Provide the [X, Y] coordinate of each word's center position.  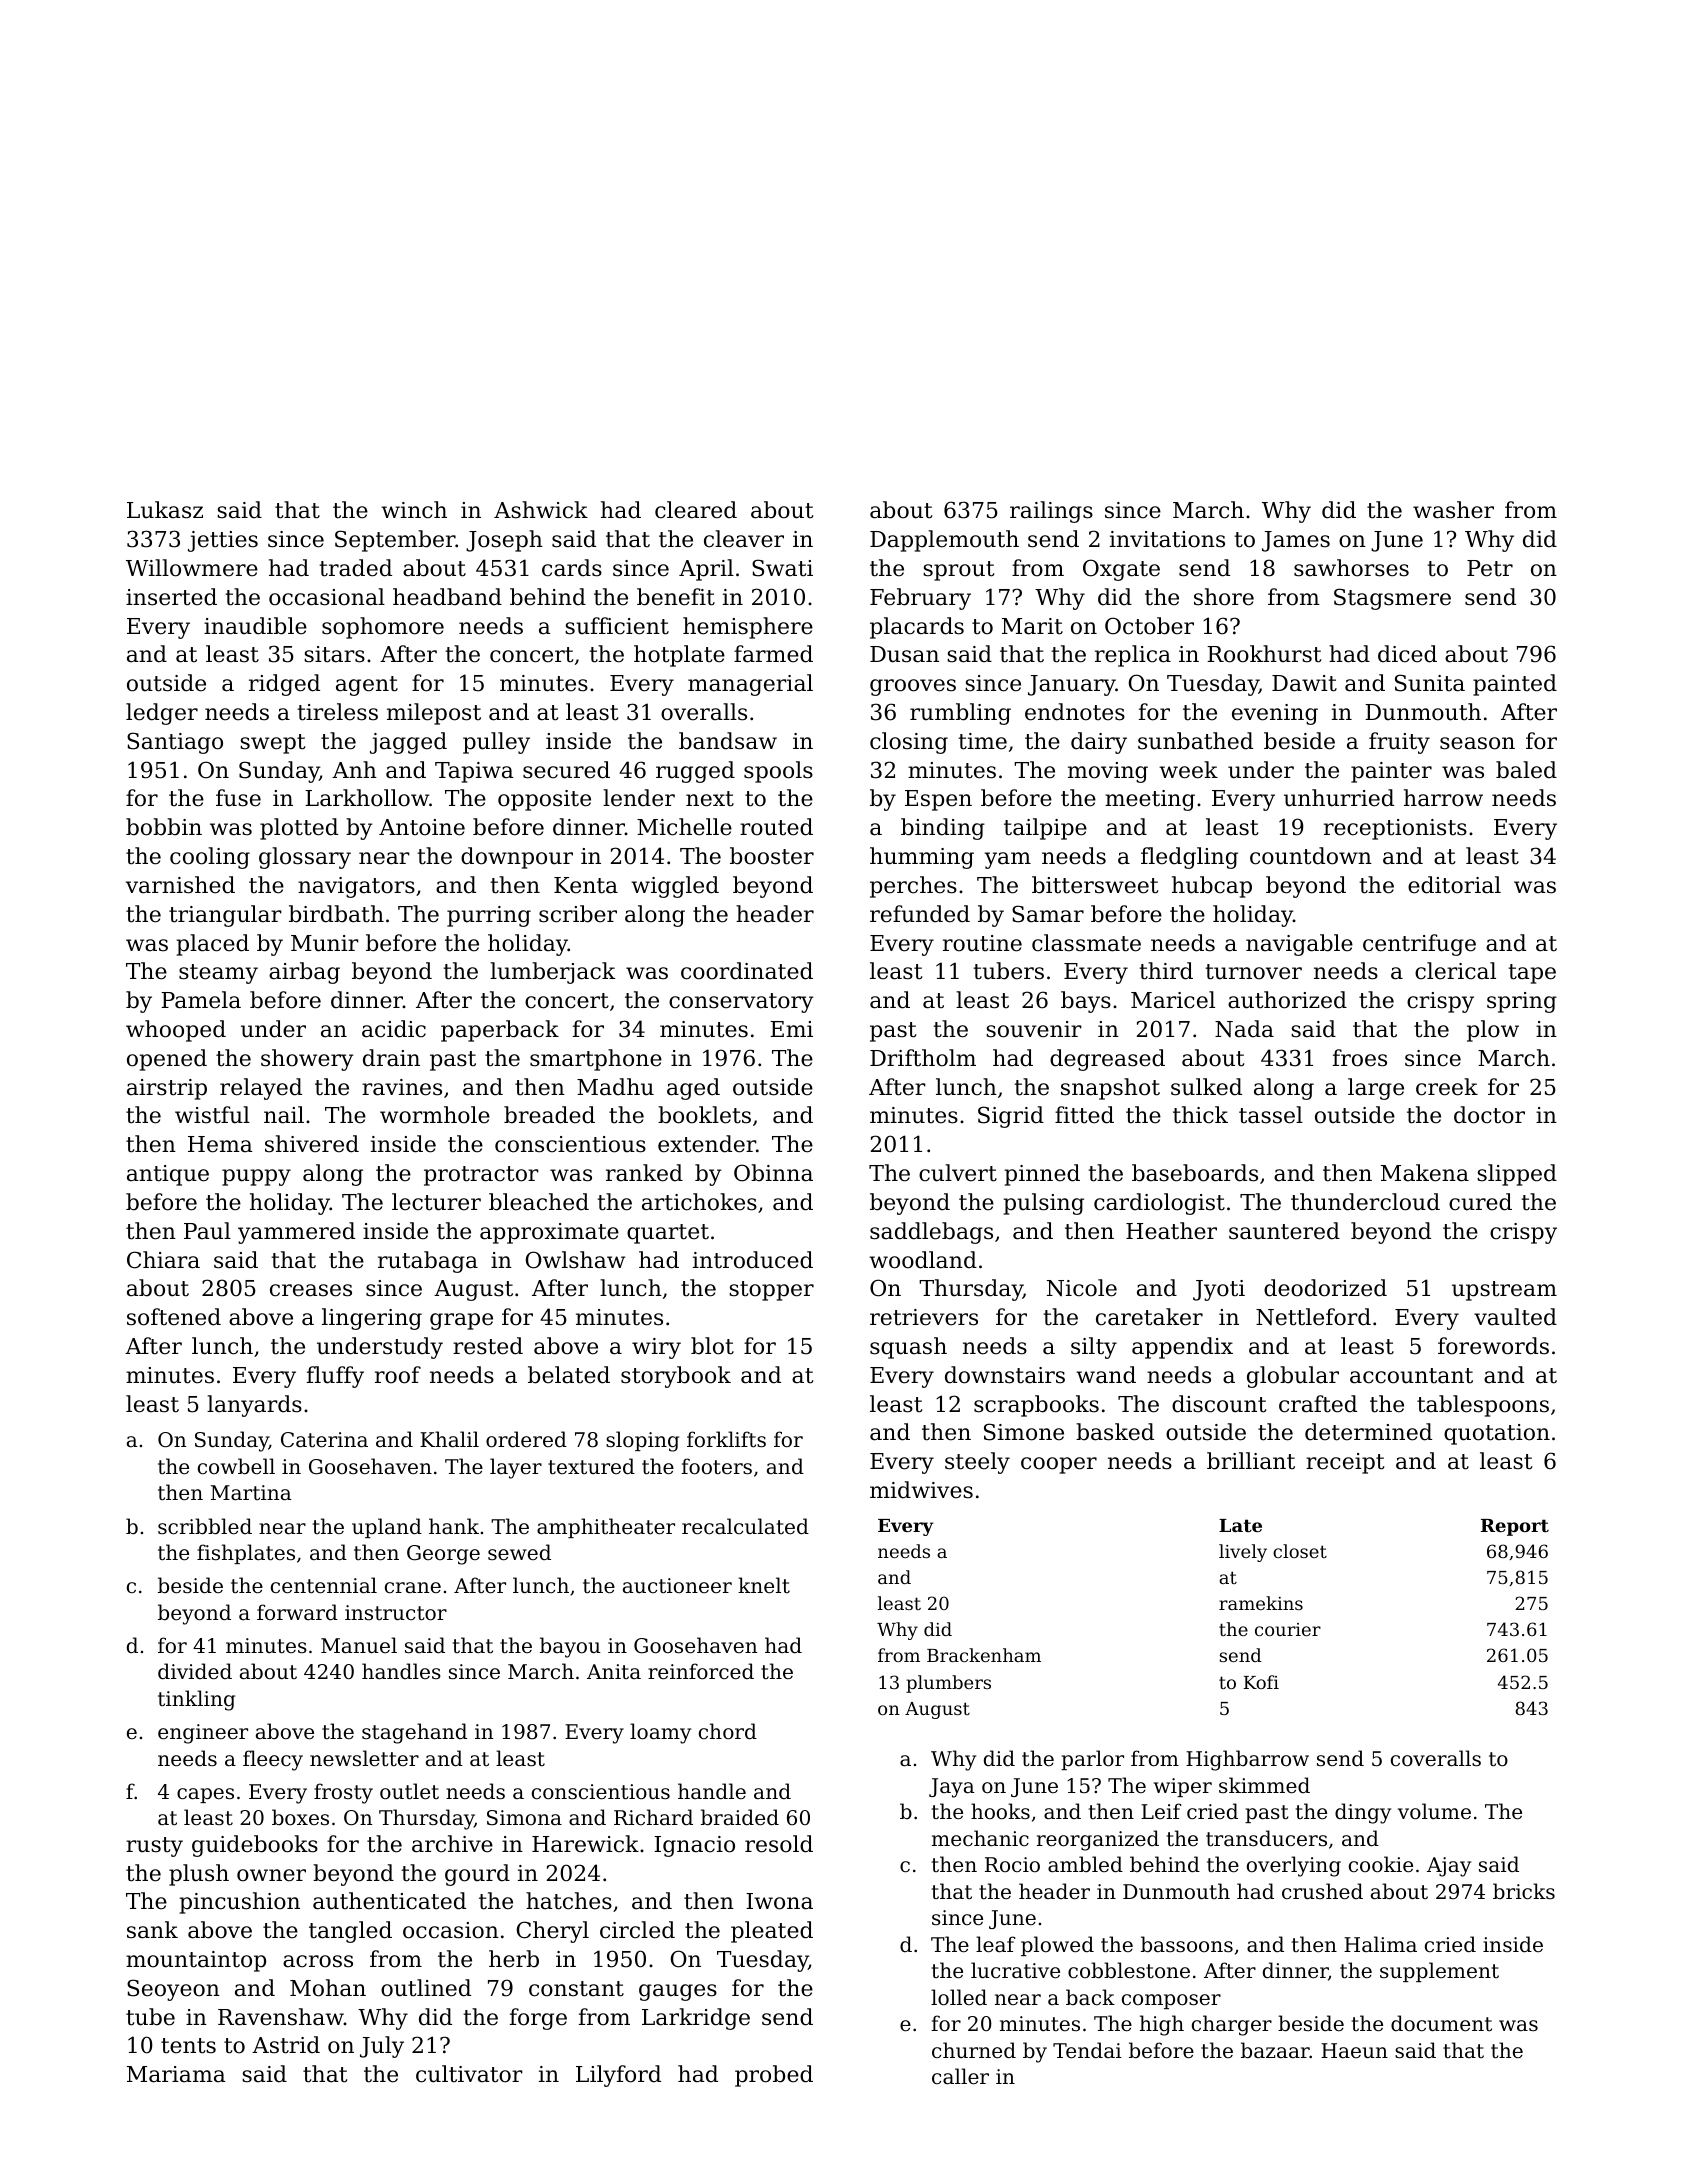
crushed [1322, 1891]
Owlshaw [575, 1260]
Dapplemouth [944, 541]
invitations [1167, 539]
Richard [653, 1817]
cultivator [469, 2074]
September [395, 541]
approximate [549, 1233]
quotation [1497, 1434]
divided [195, 1671]
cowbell [236, 1466]
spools [778, 772]
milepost [434, 714]
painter [1391, 772]
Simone [1024, 1432]
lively [1243, 1553]
